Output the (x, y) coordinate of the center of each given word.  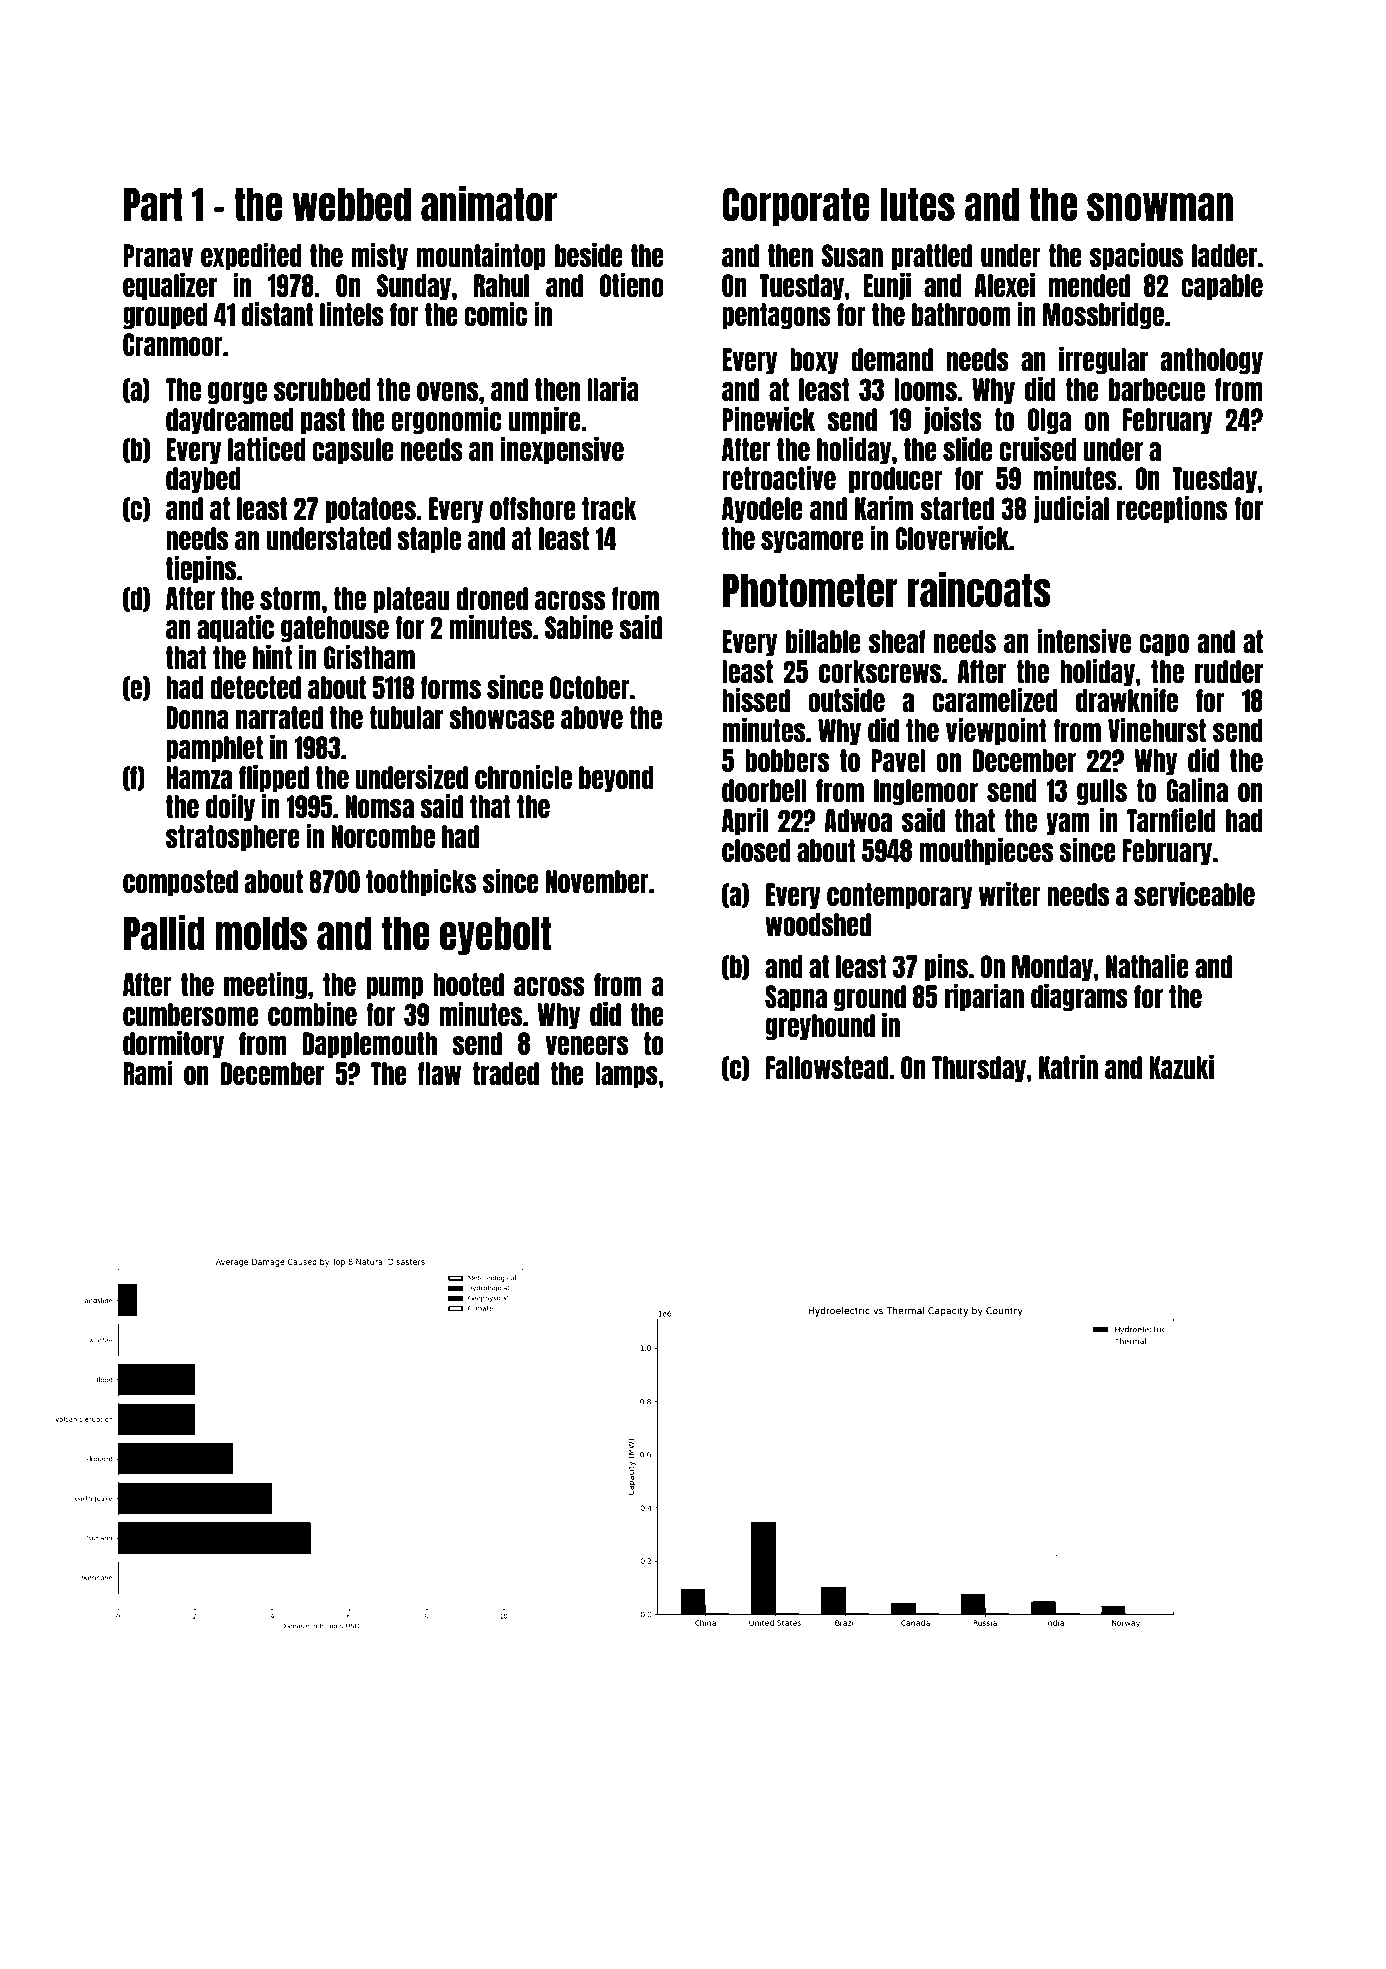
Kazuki (1181, 1067)
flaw (439, 1073)
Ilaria (613, 389)
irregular (1103, 360)
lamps (626, 1075)
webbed (352, 205)
